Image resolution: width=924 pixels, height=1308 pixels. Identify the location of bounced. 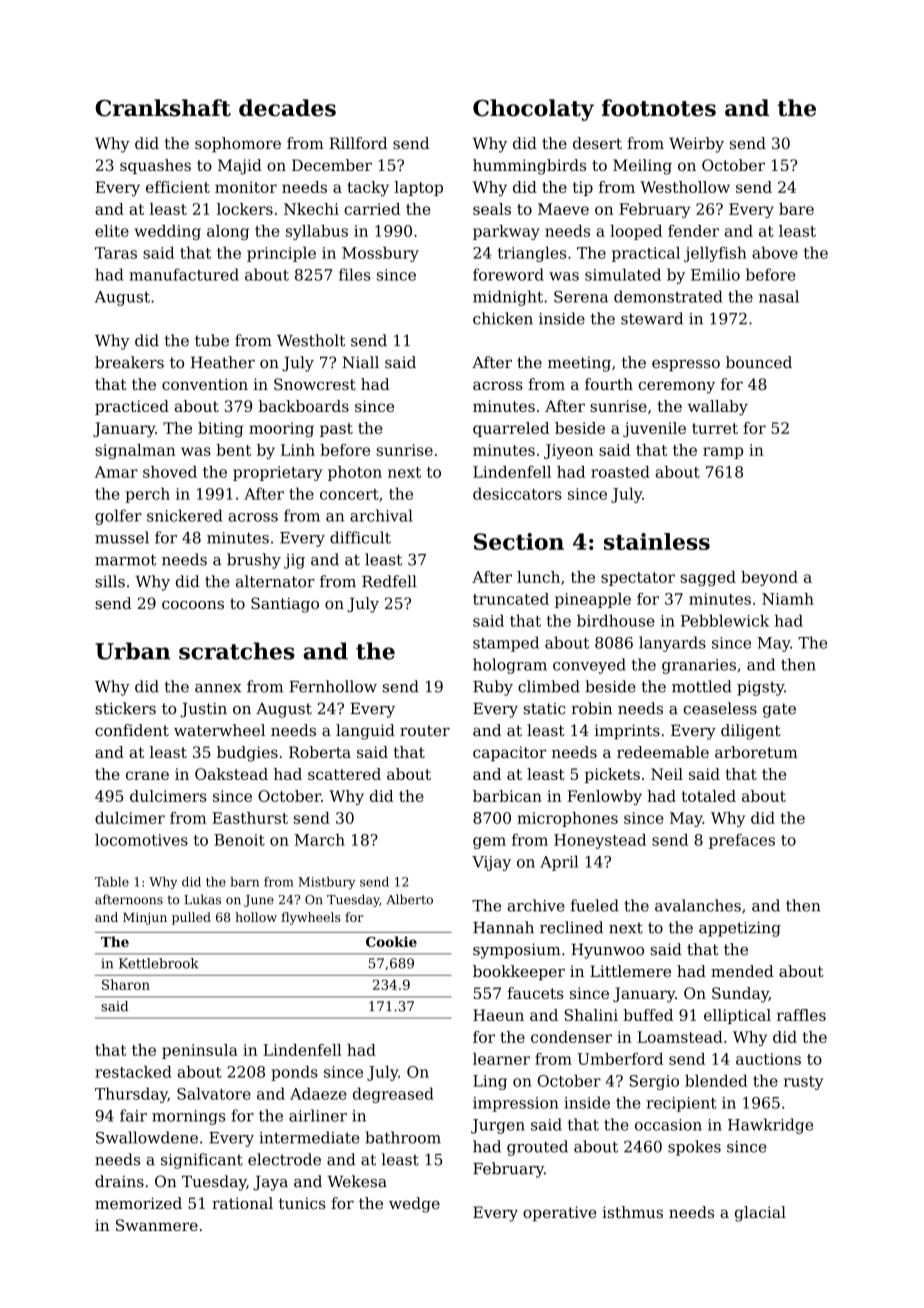
(759, 362).
